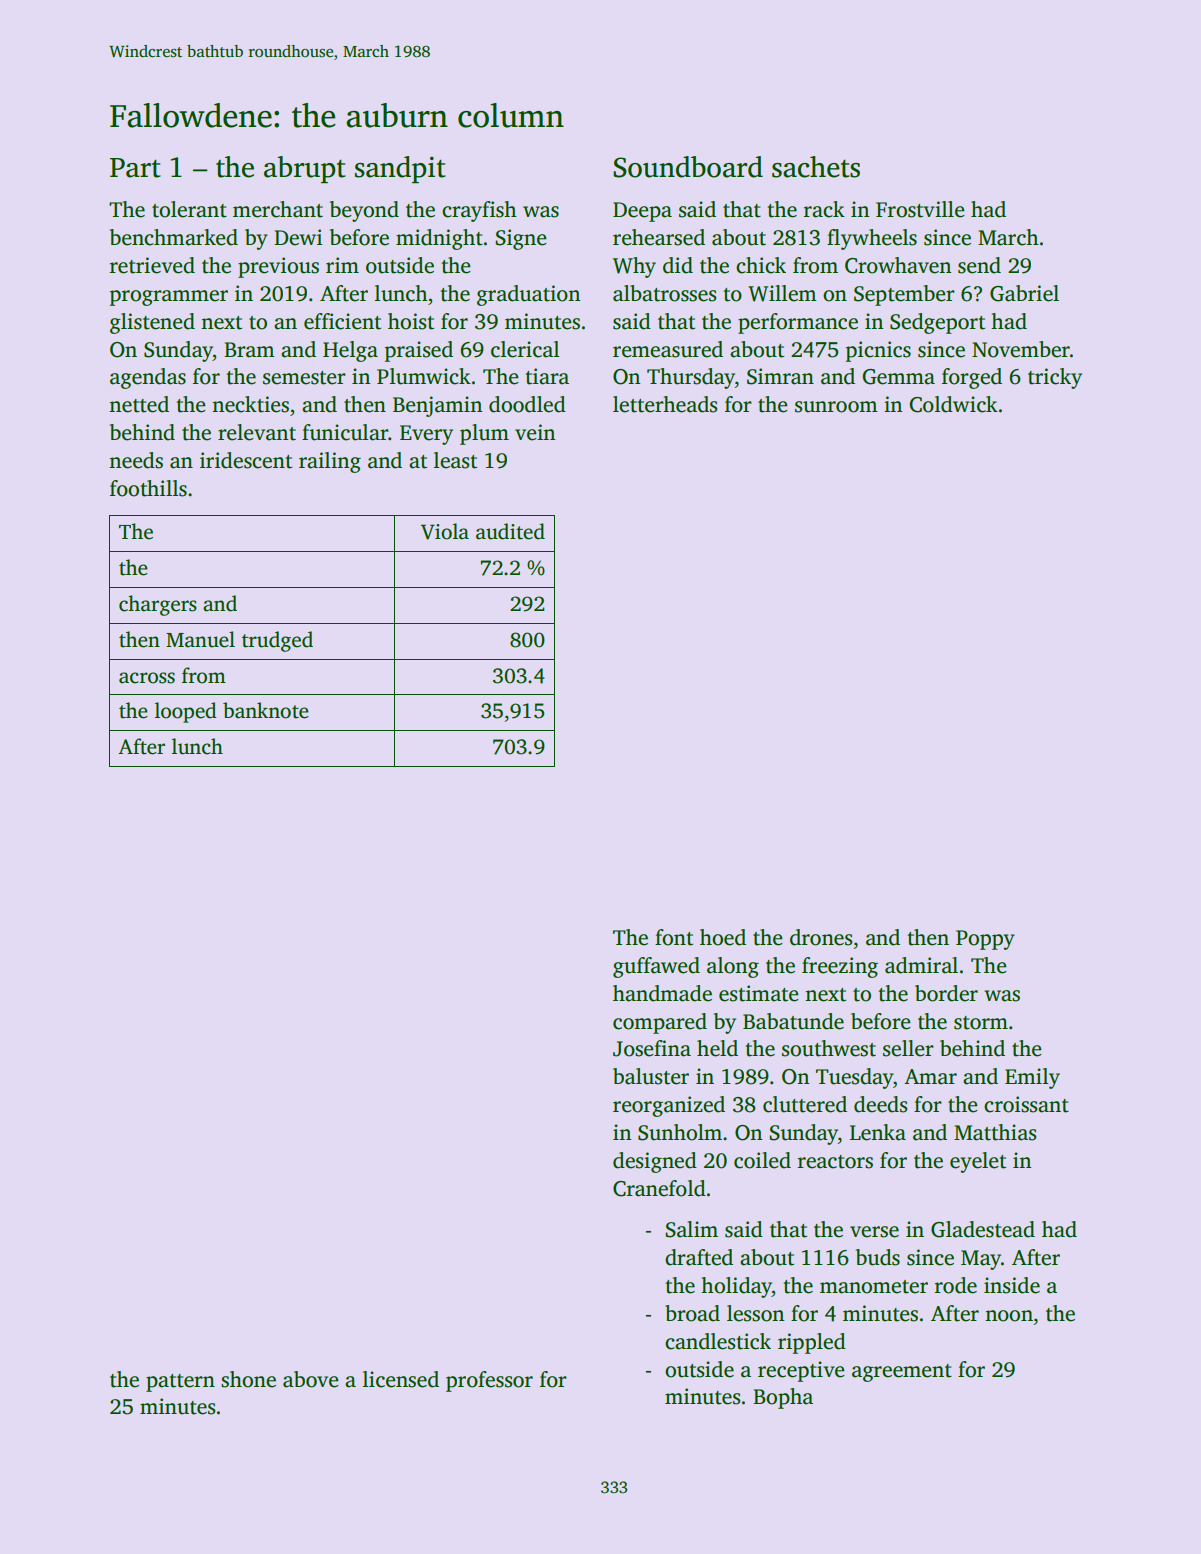 The image size is (1201, 1554). What do you see at coordinates (401, 1379) in the image?
I see `licensed` at bounding box center [401, 1379].
